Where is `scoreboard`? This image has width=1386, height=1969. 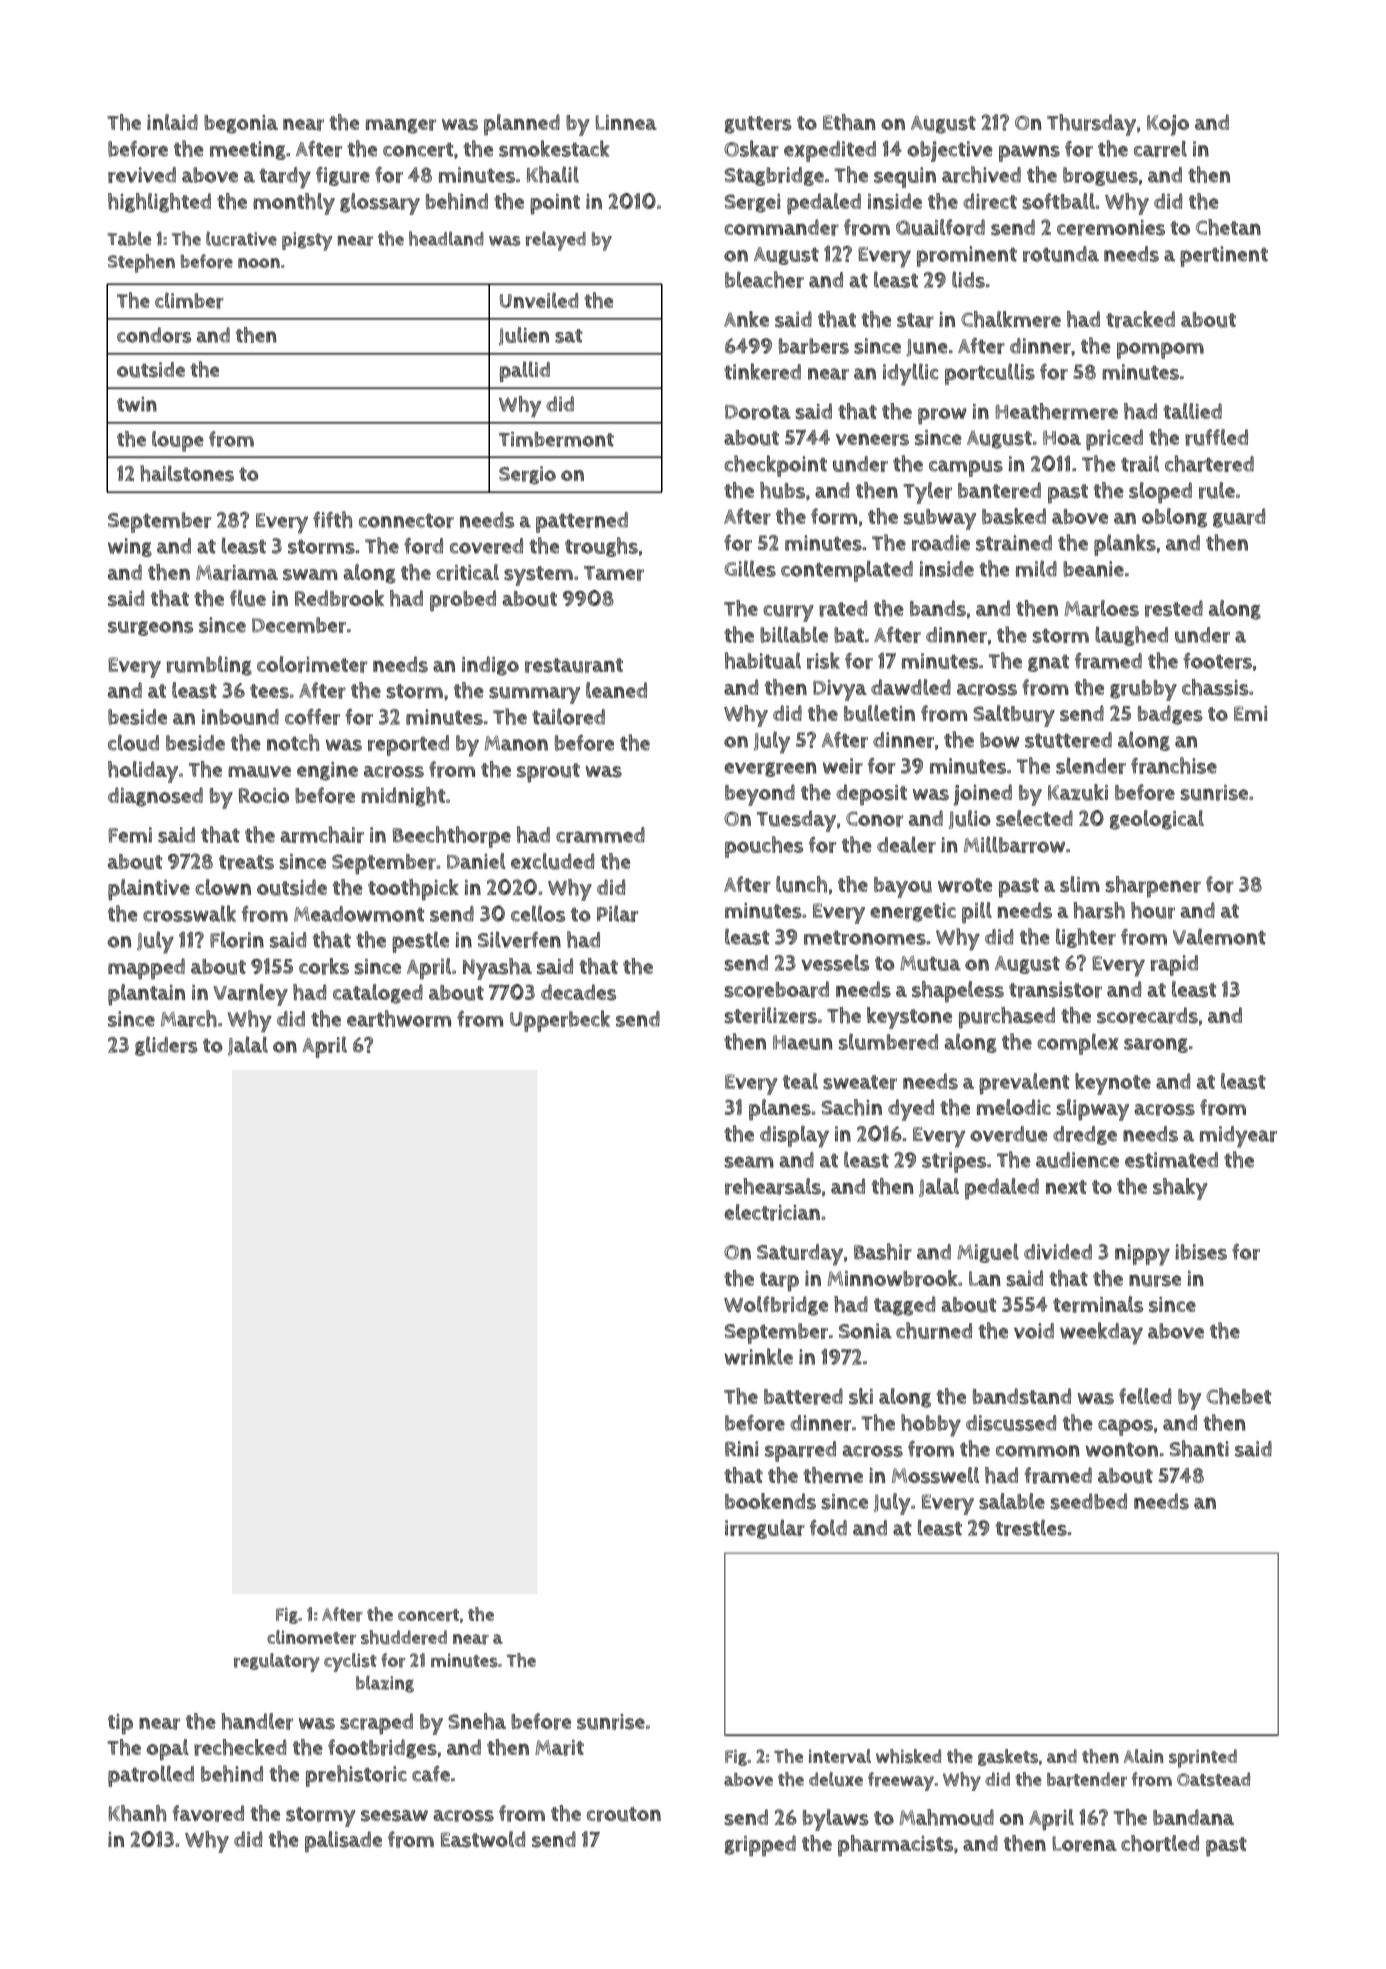 scoreboard is located at coordinates (776, 989).
